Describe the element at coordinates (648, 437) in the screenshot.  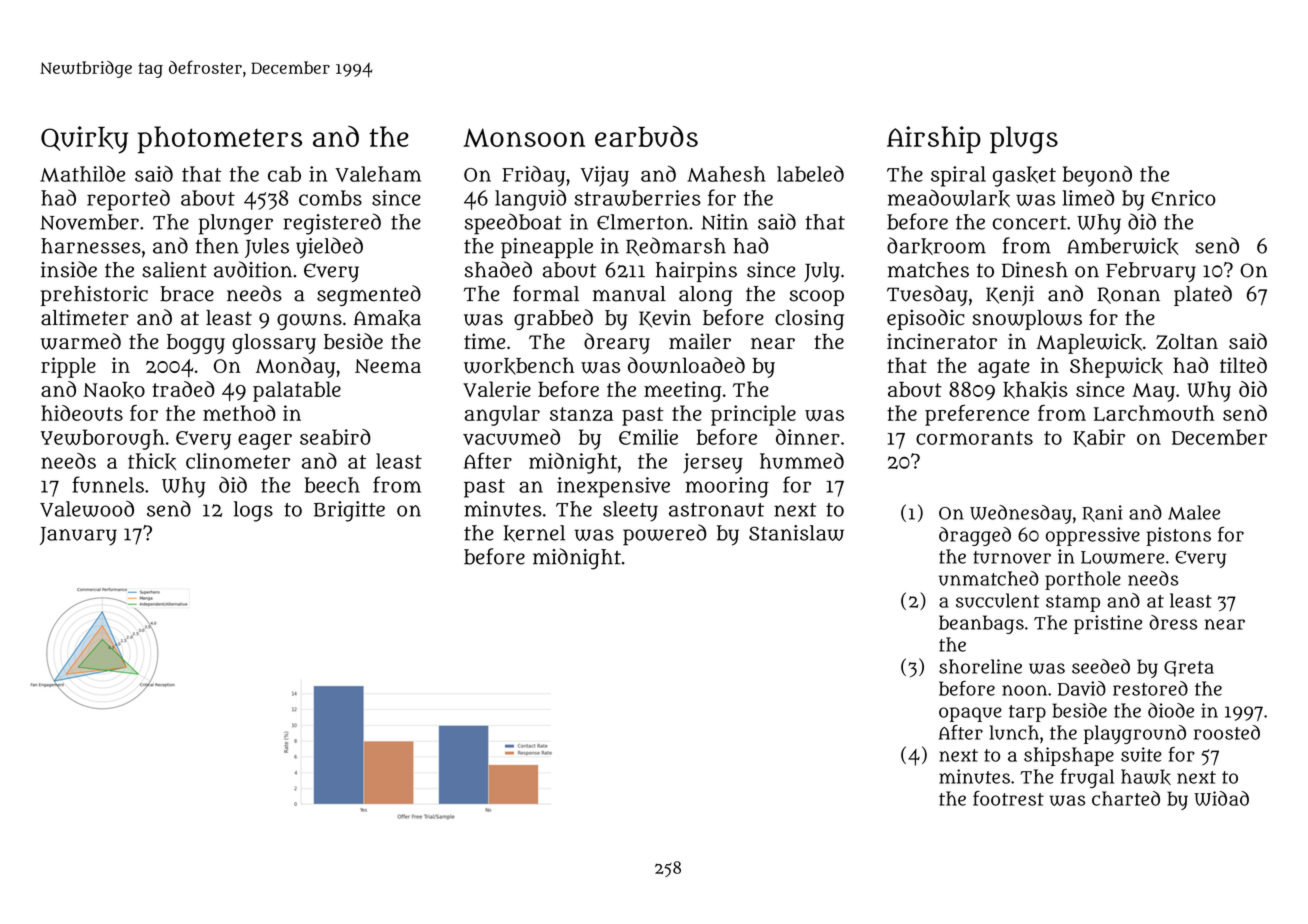
I see `Emilie` at that location.
